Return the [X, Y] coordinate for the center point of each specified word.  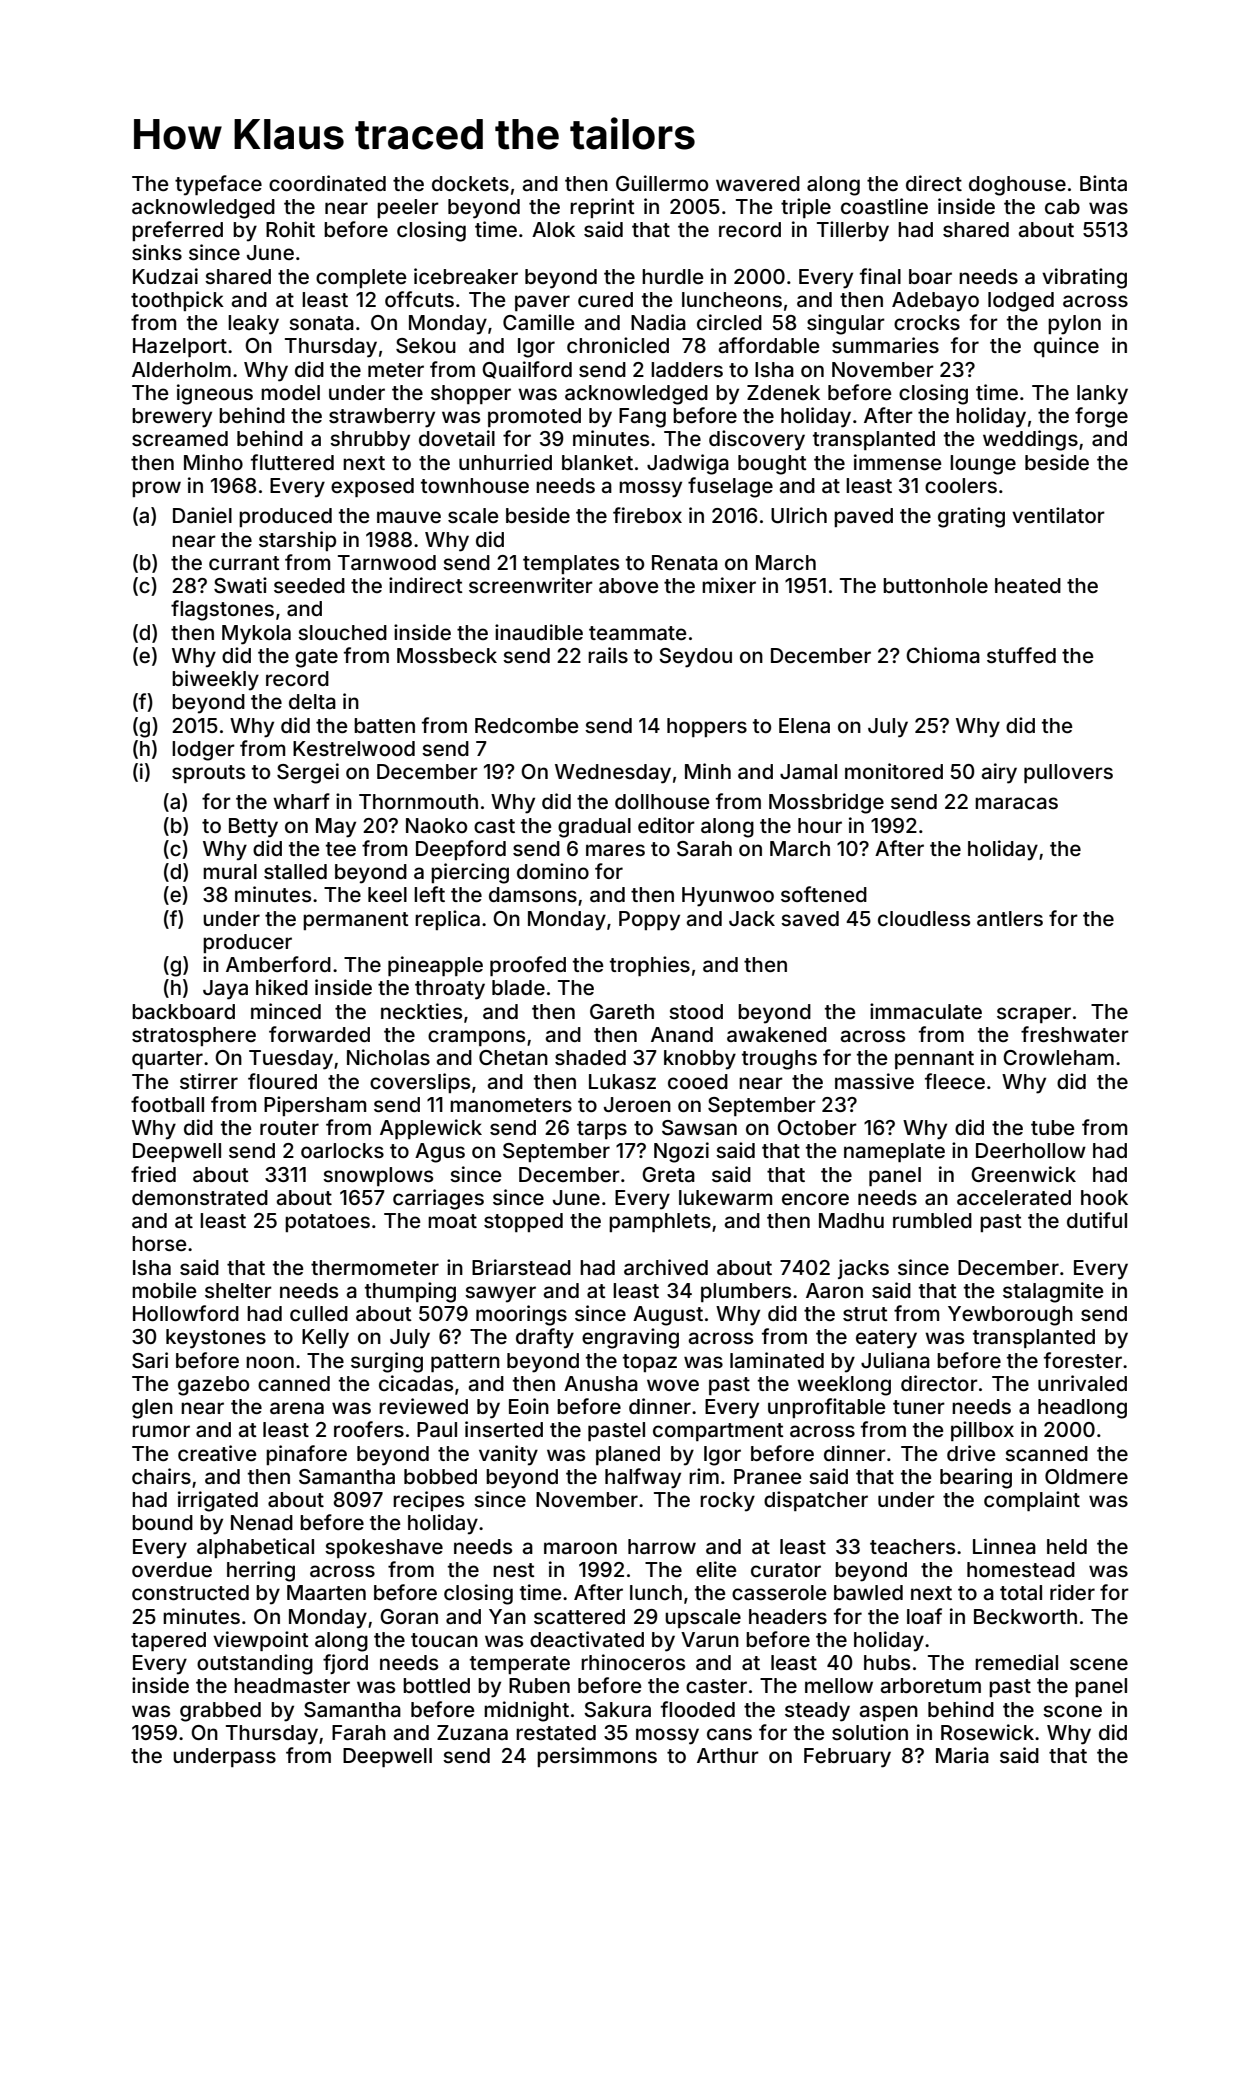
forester [1083, 1360]
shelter [238, 1290]
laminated [777, 1360]
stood [696, 1011]
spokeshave [384, 1548]
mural [230, 871]
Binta [1103, 183]
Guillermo [662, 183]
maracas [1016, 803]
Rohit [290, 229]
